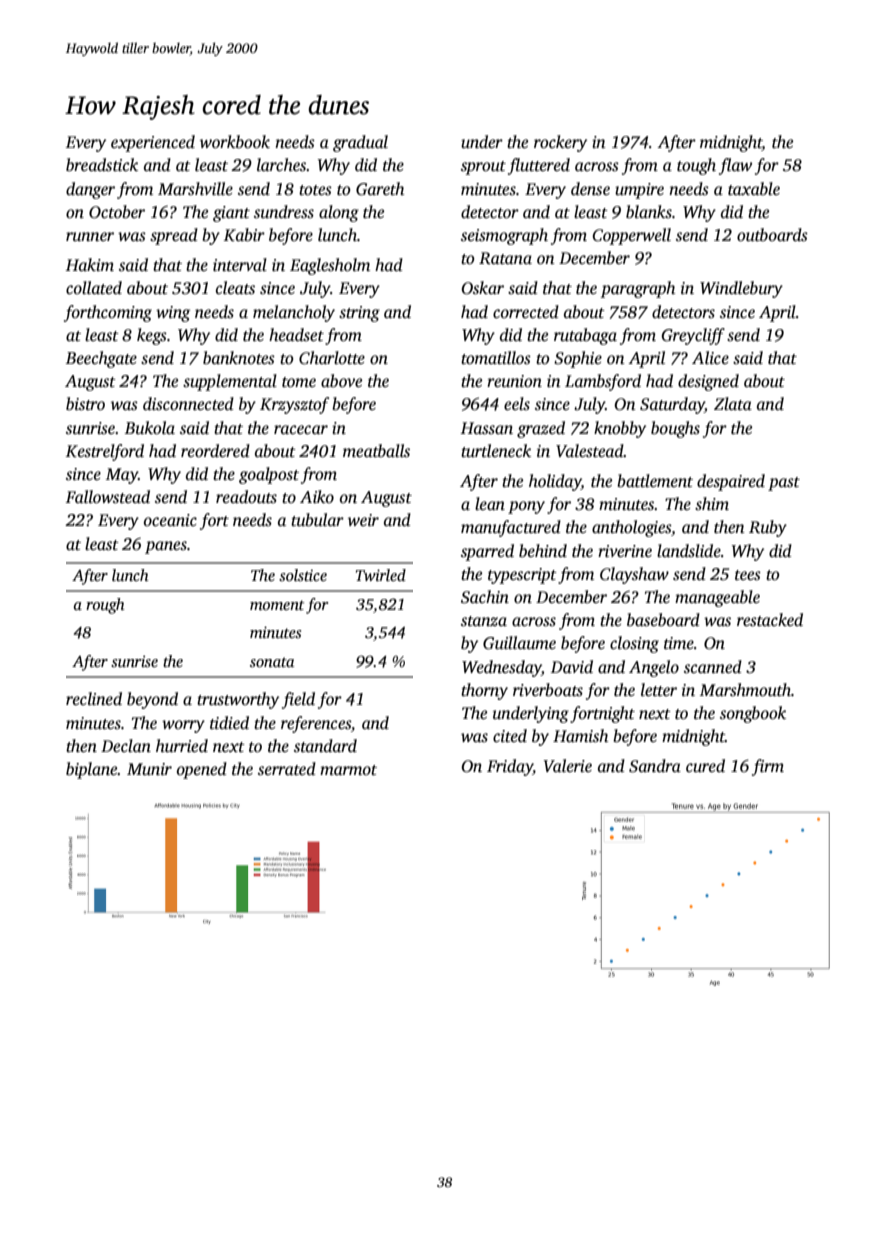  Describe the element at coordinates (376, 451) in the document. I see `meatballs` at that location.
